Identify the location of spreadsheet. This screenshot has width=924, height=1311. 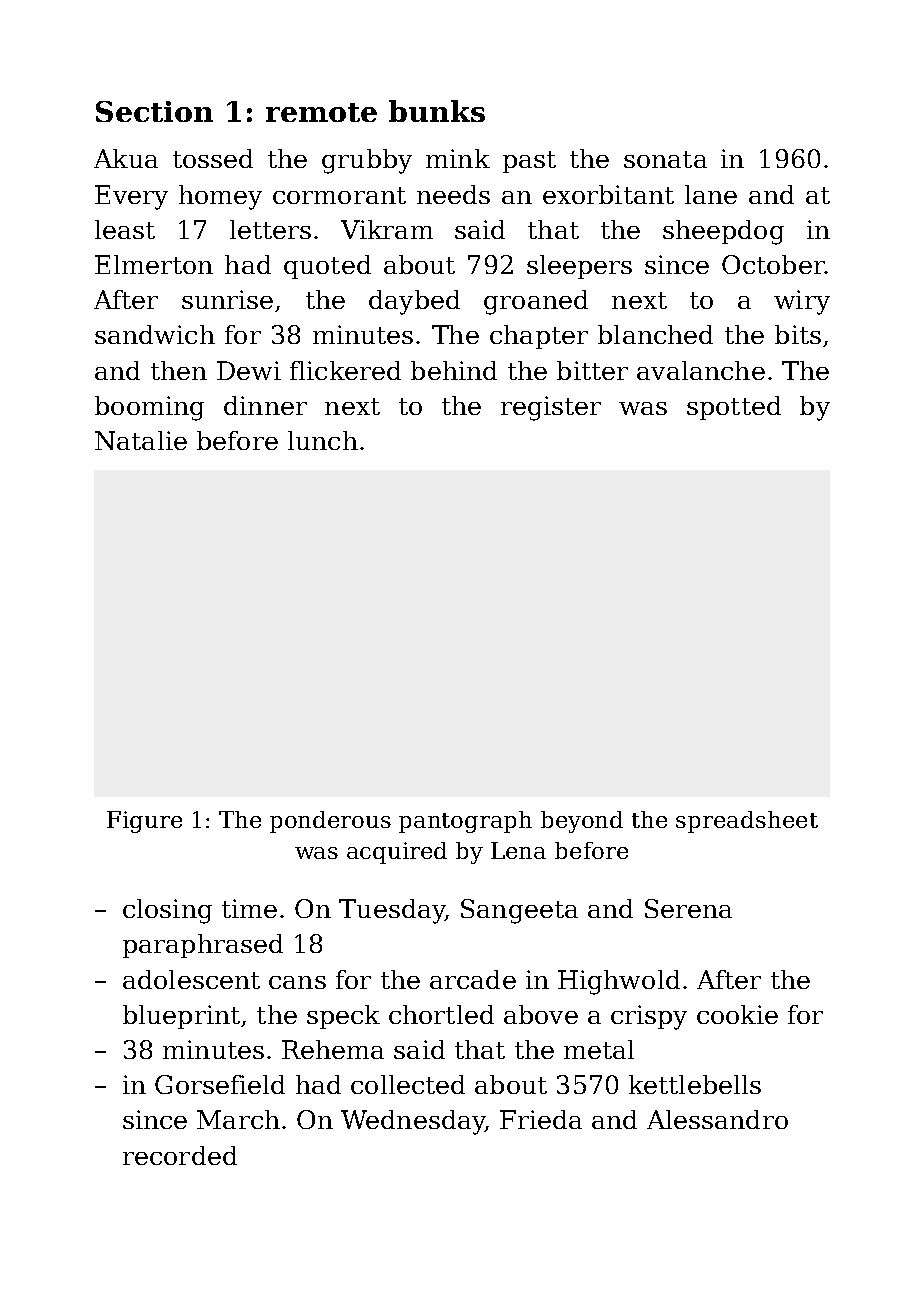
(747, 822).
